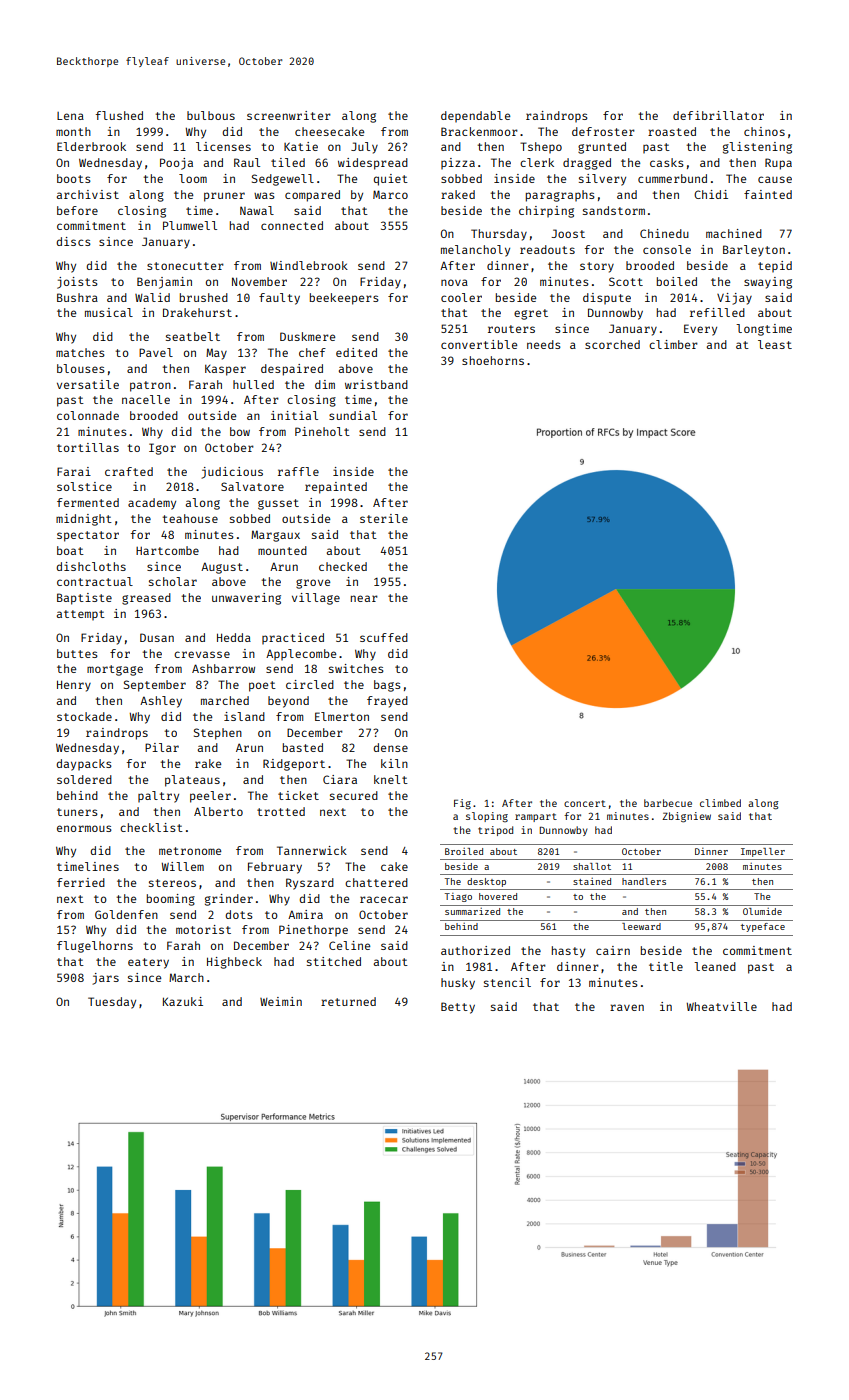  Describe the element at coordinates (384, 637) in the screenshot. I see `scuffed` at that location.
